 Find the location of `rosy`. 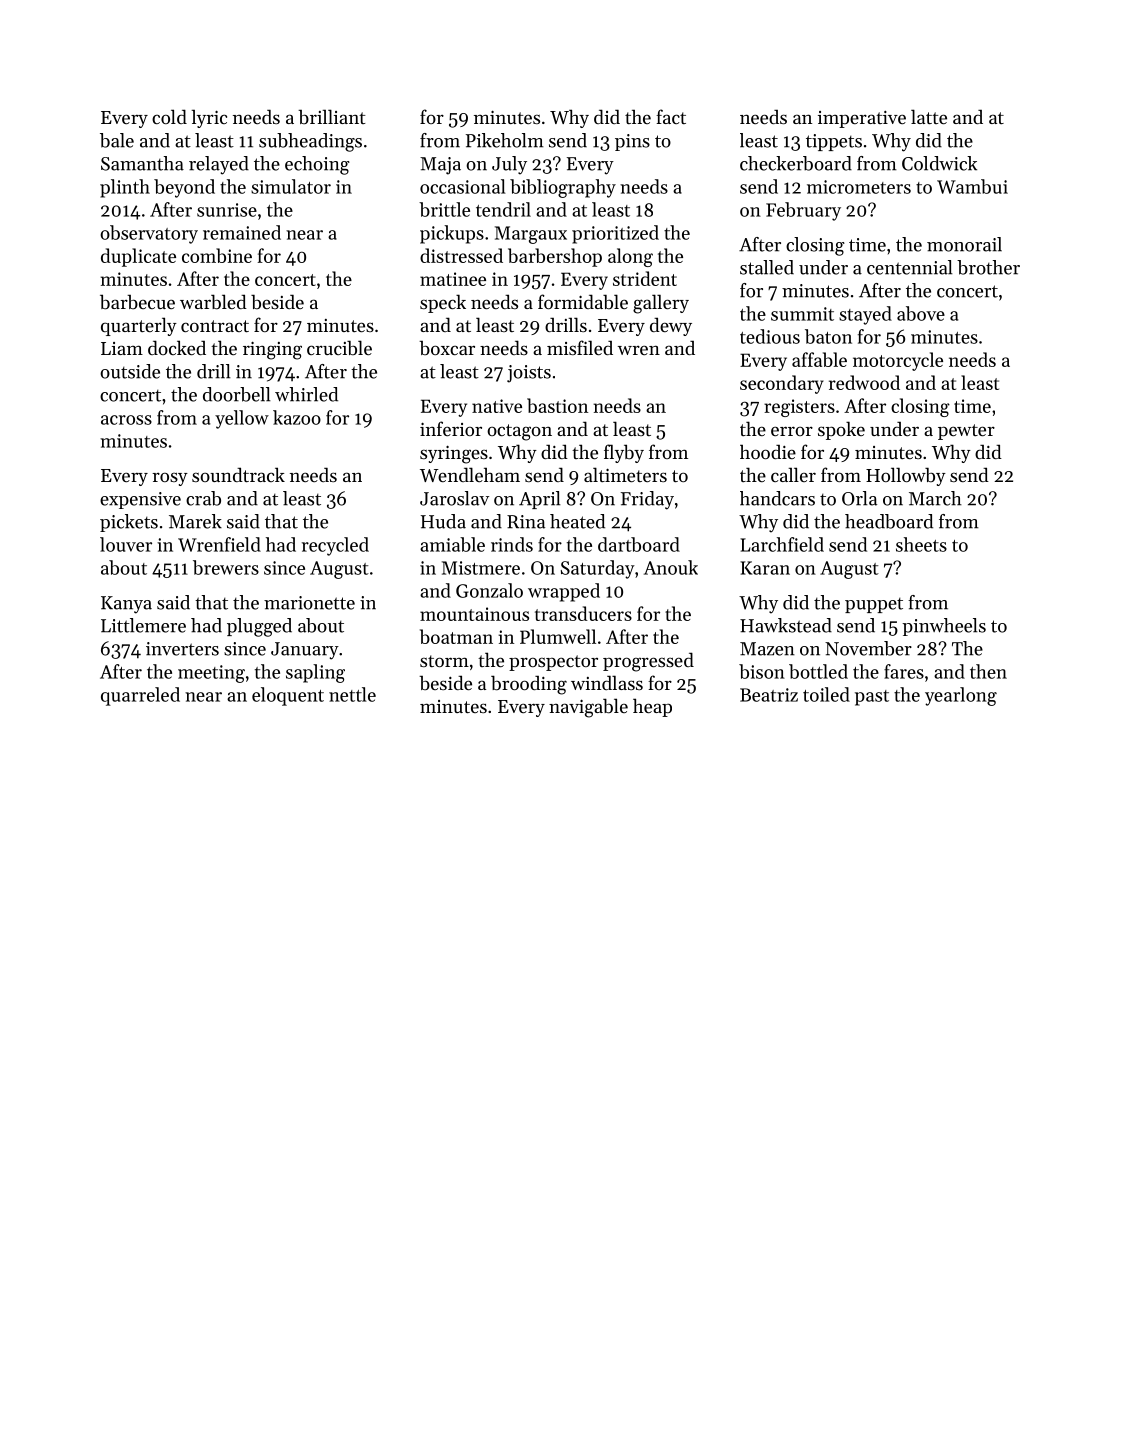

rosy is located at coordinates (170, 479).
